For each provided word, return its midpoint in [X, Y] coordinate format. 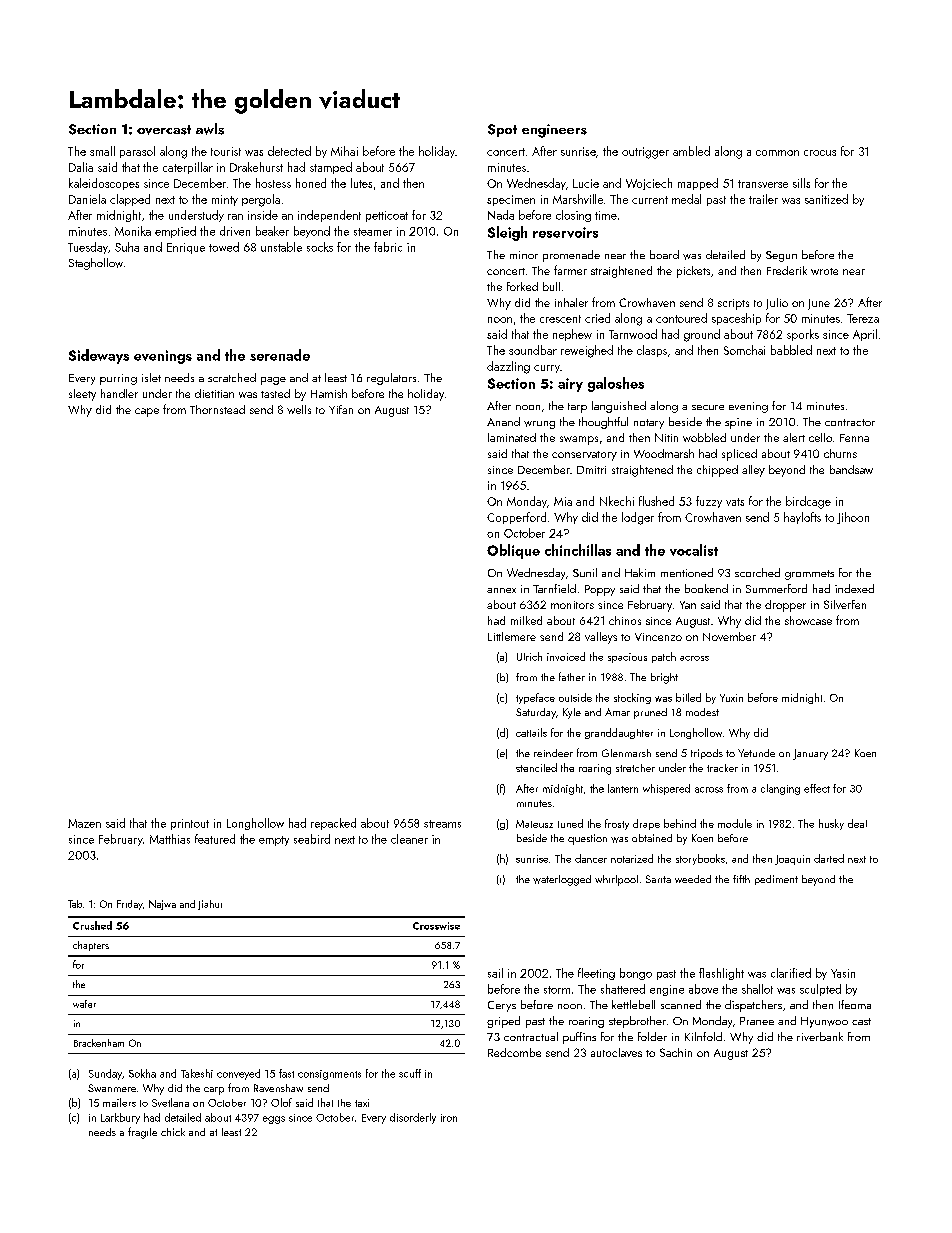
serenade [280, 355]
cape [147, 412]
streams [442, 824]
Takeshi [197, 1073]
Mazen [84, 823]
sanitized [826, 199]
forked [522, 286]
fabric [388, 247]
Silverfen [845, 604]
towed [224, 247]
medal [686, 199]
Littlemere [512, 636]
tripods [707, 754]
